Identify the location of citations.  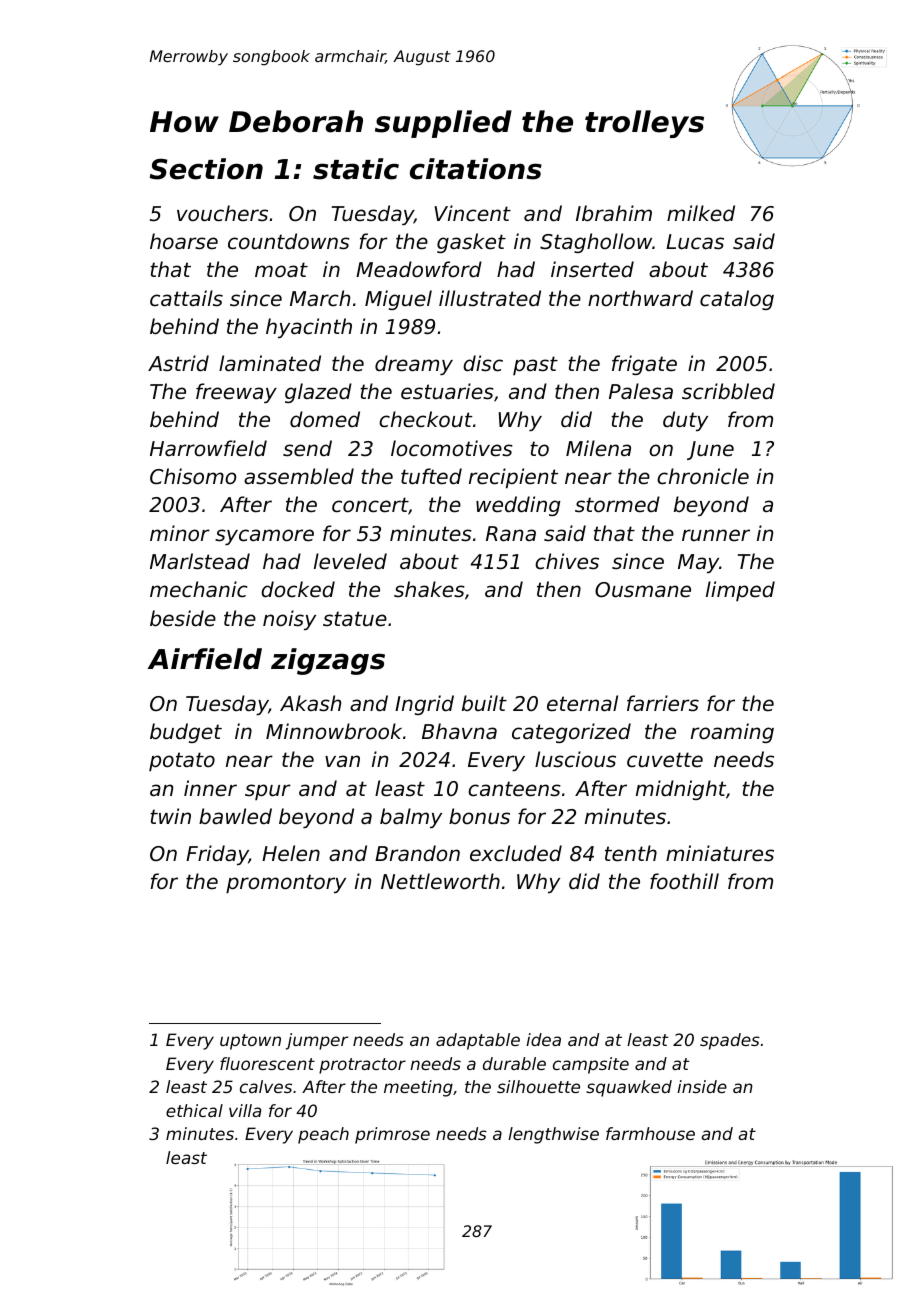
(476, 169).
